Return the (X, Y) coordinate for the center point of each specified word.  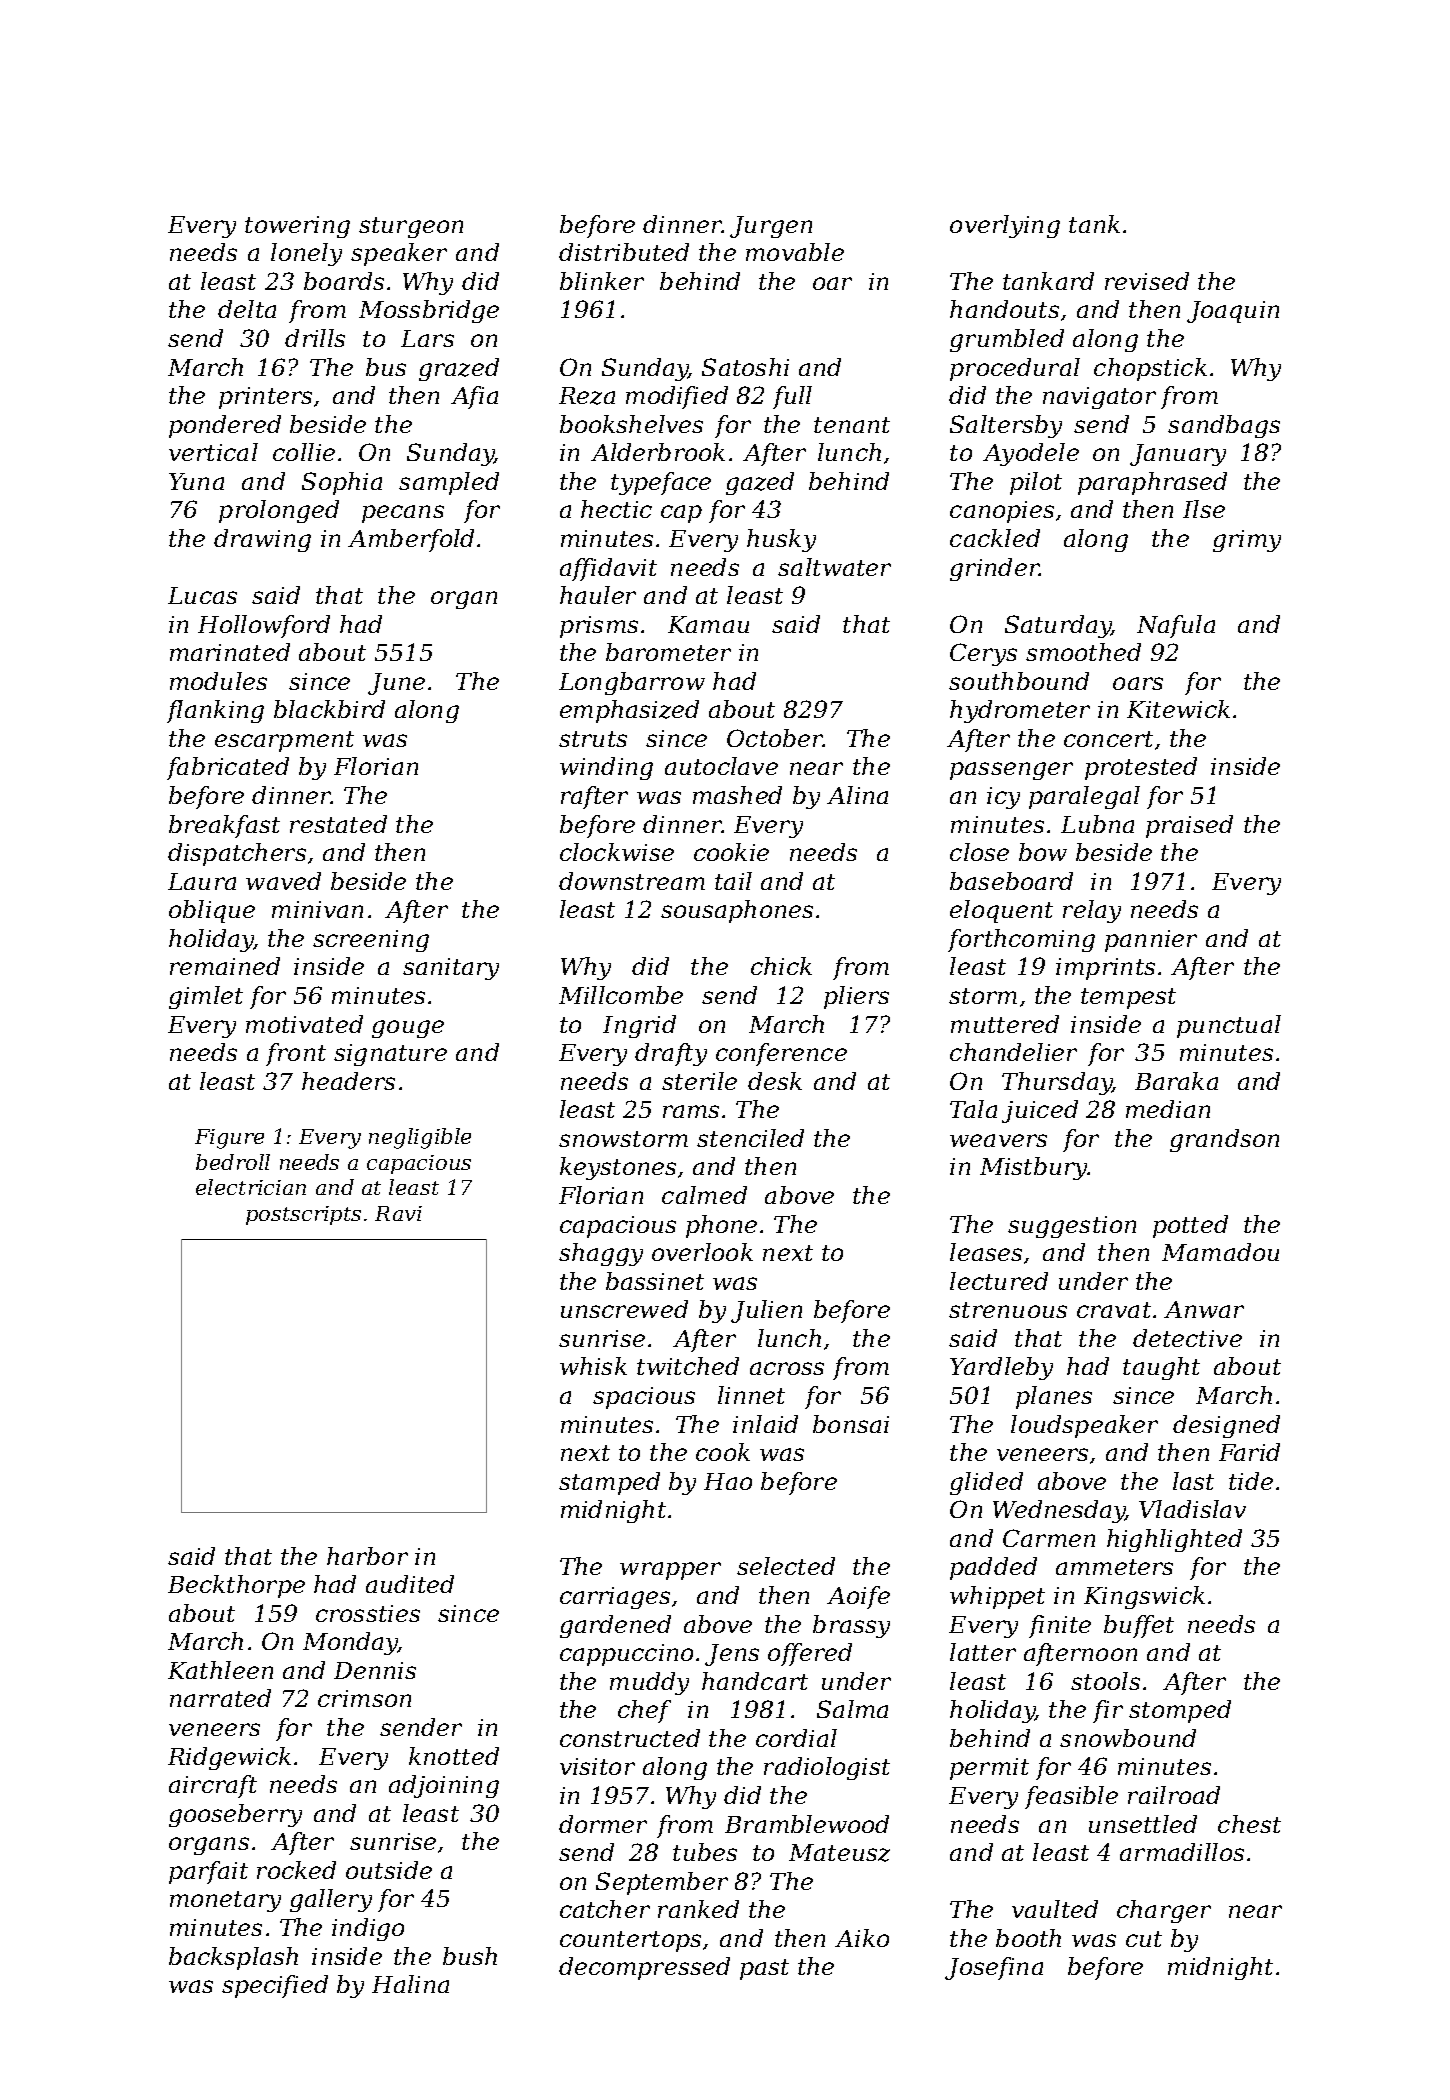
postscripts (303, 1215)
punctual (1229, 1026)
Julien (766, 1311)
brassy (851, 1626)
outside (389, 1870)
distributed (624, 252)
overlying (1005, 226)
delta (247, 309)
